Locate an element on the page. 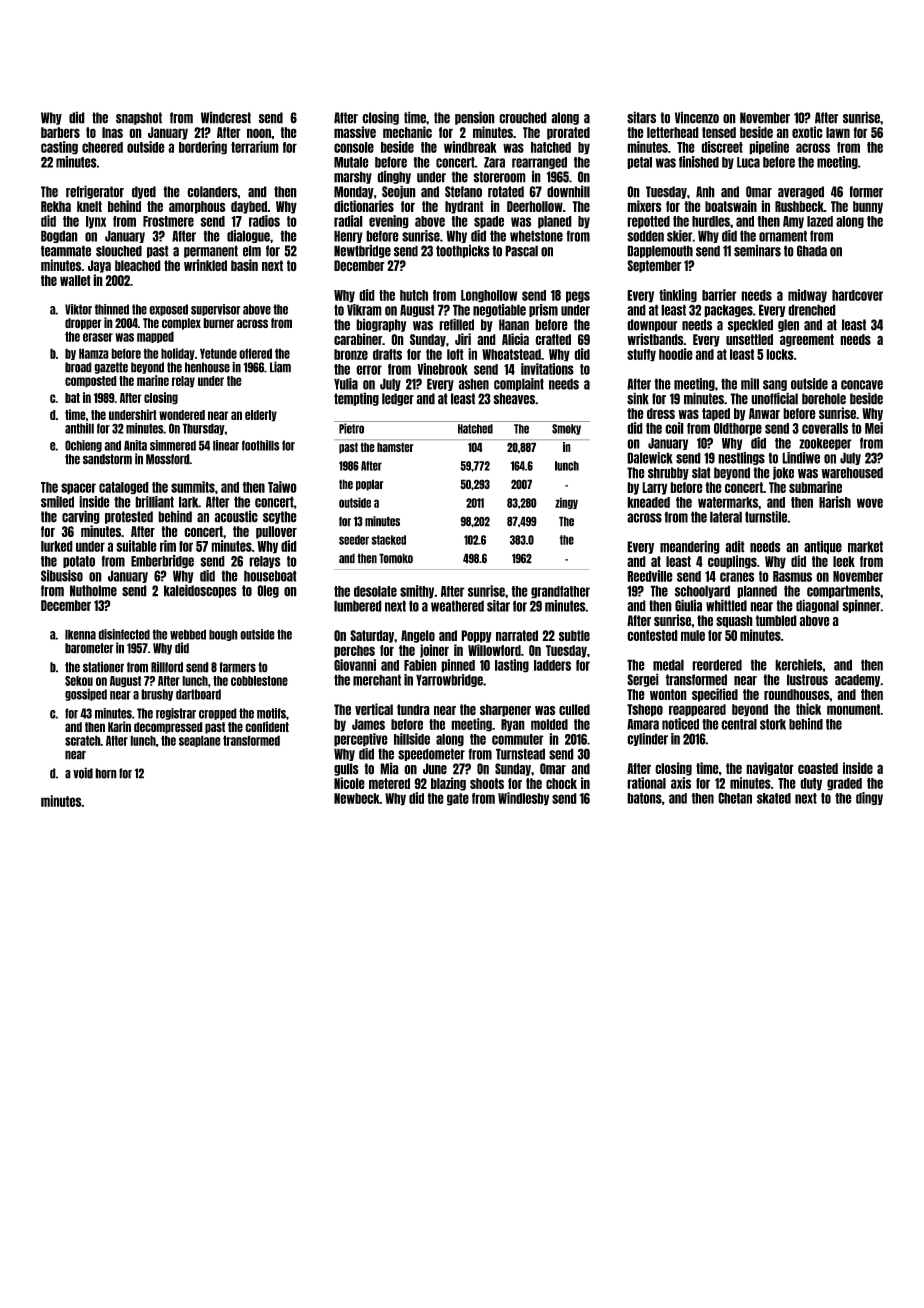 The width and height of the image is (924, 1308). scratch is located at coordinates (82, 740).
